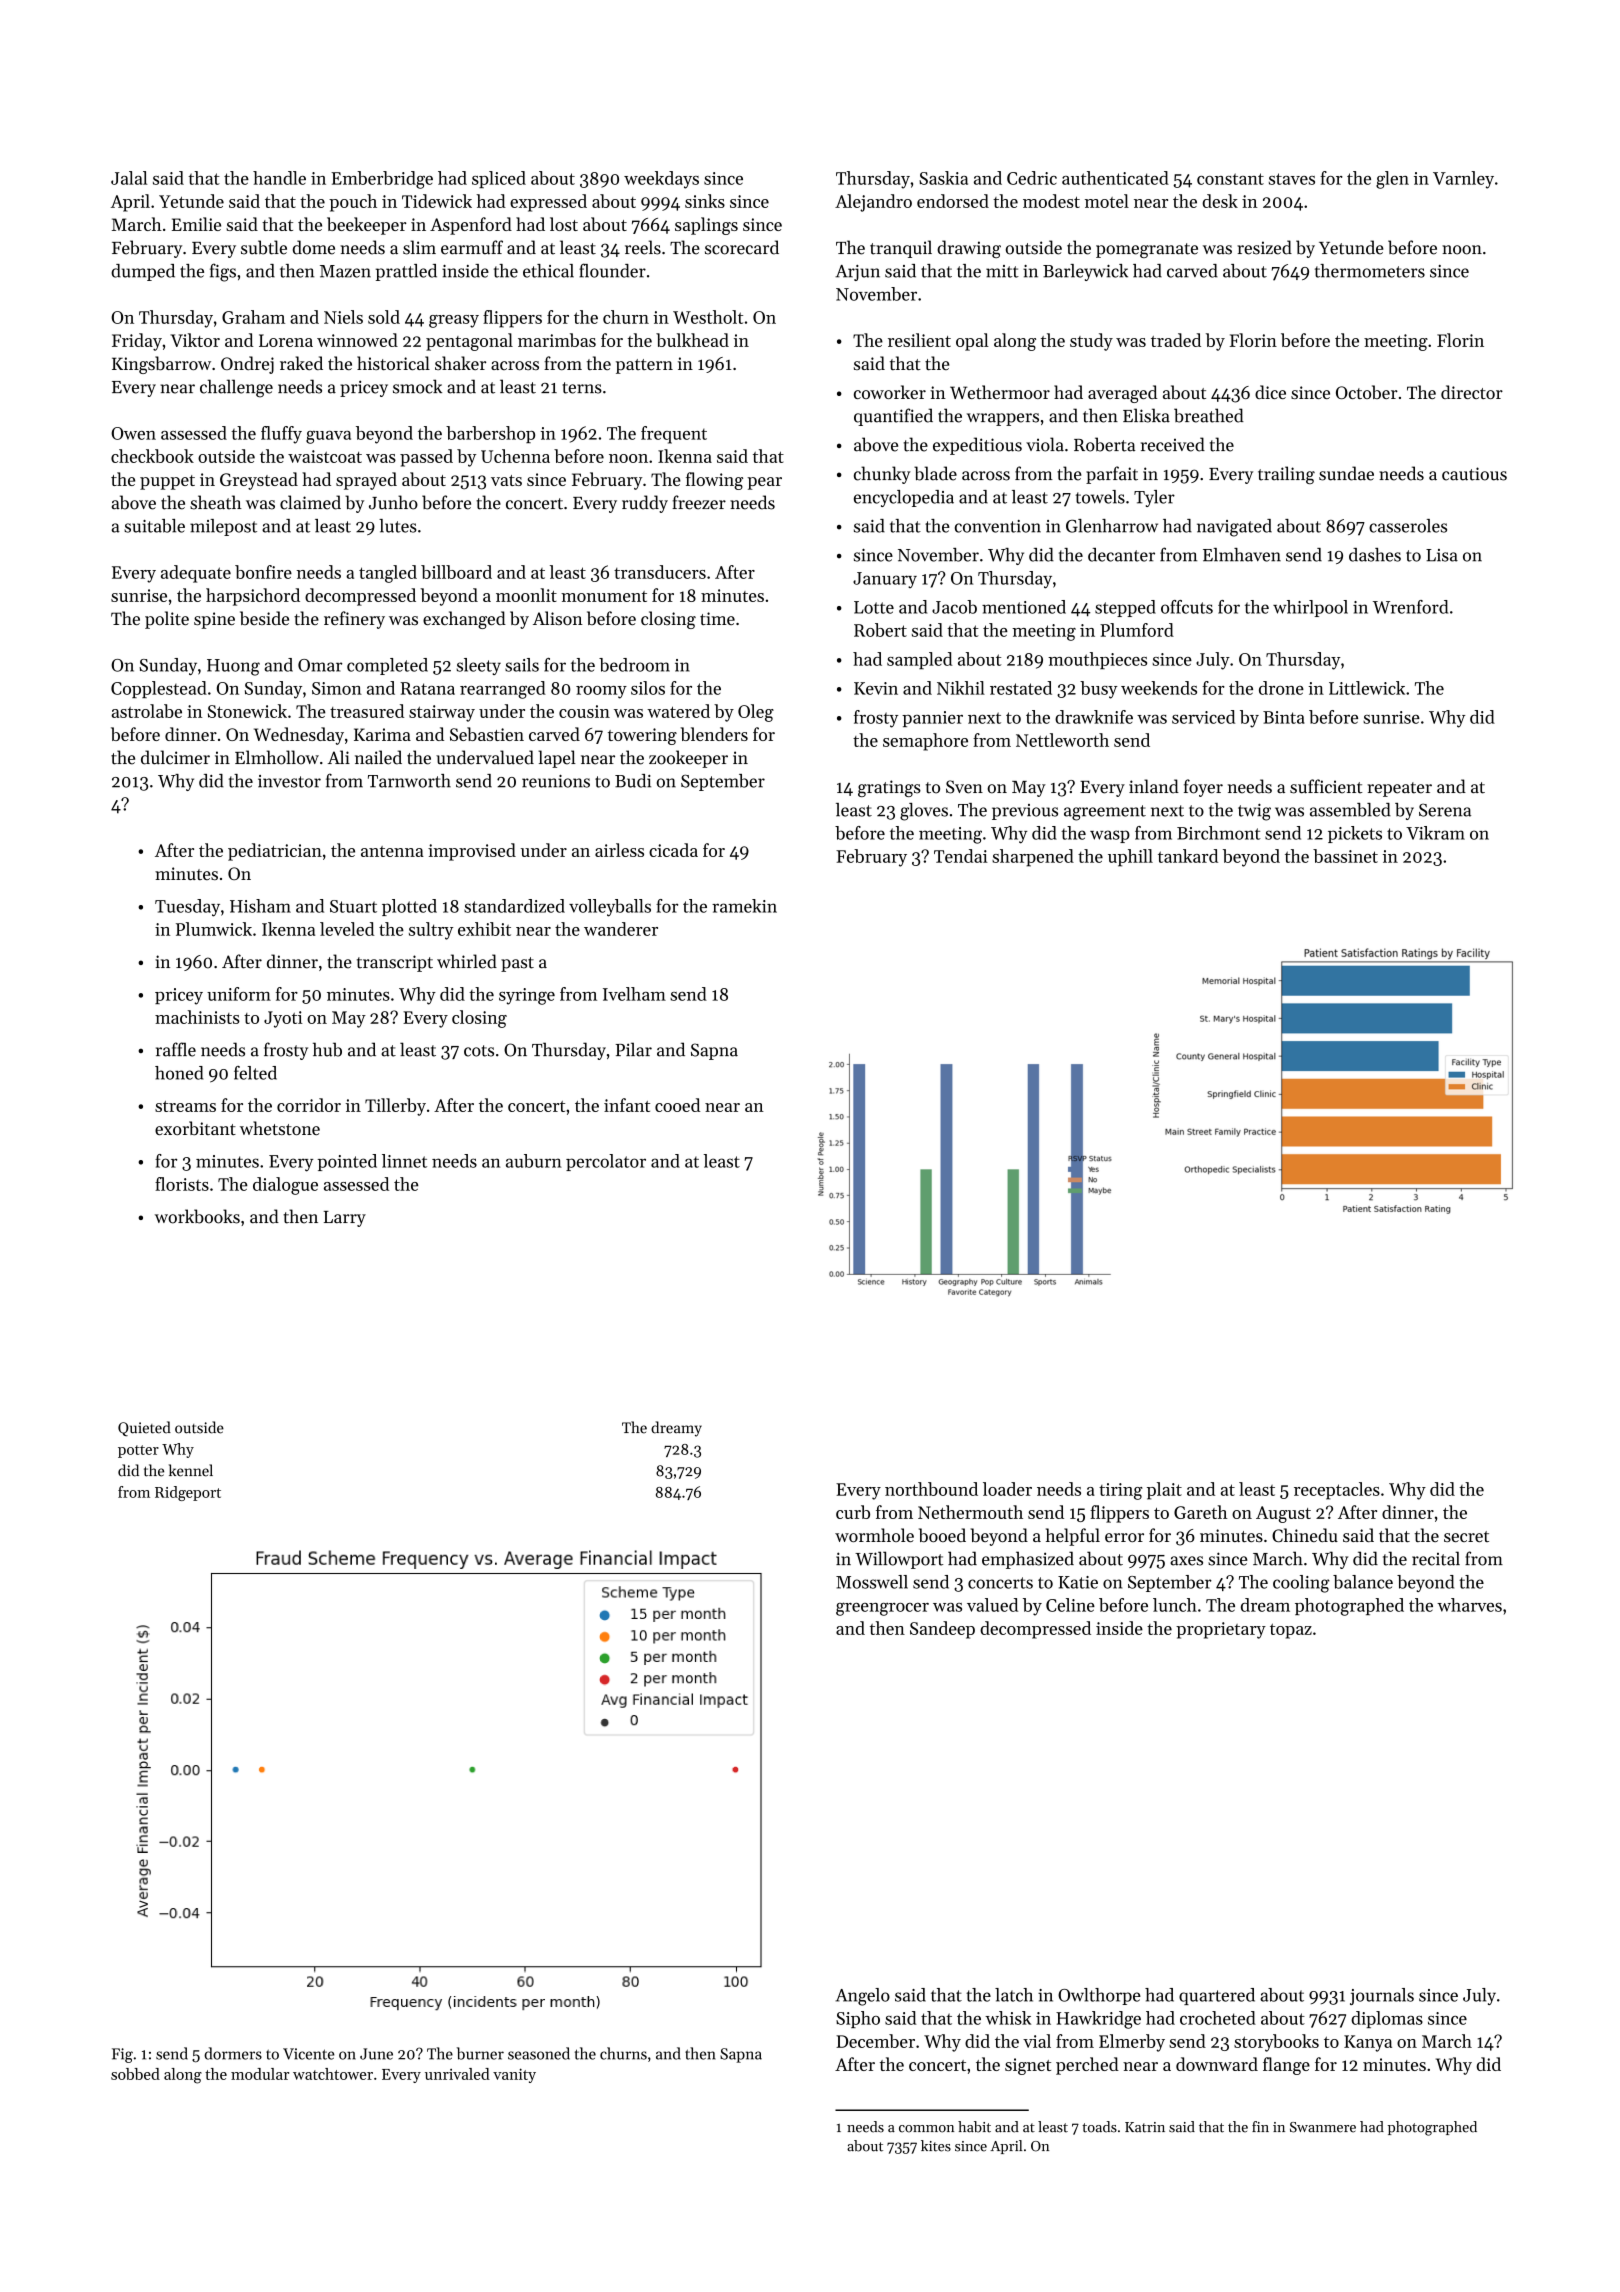  I want to click on bassinet, so click(1345, 856).
